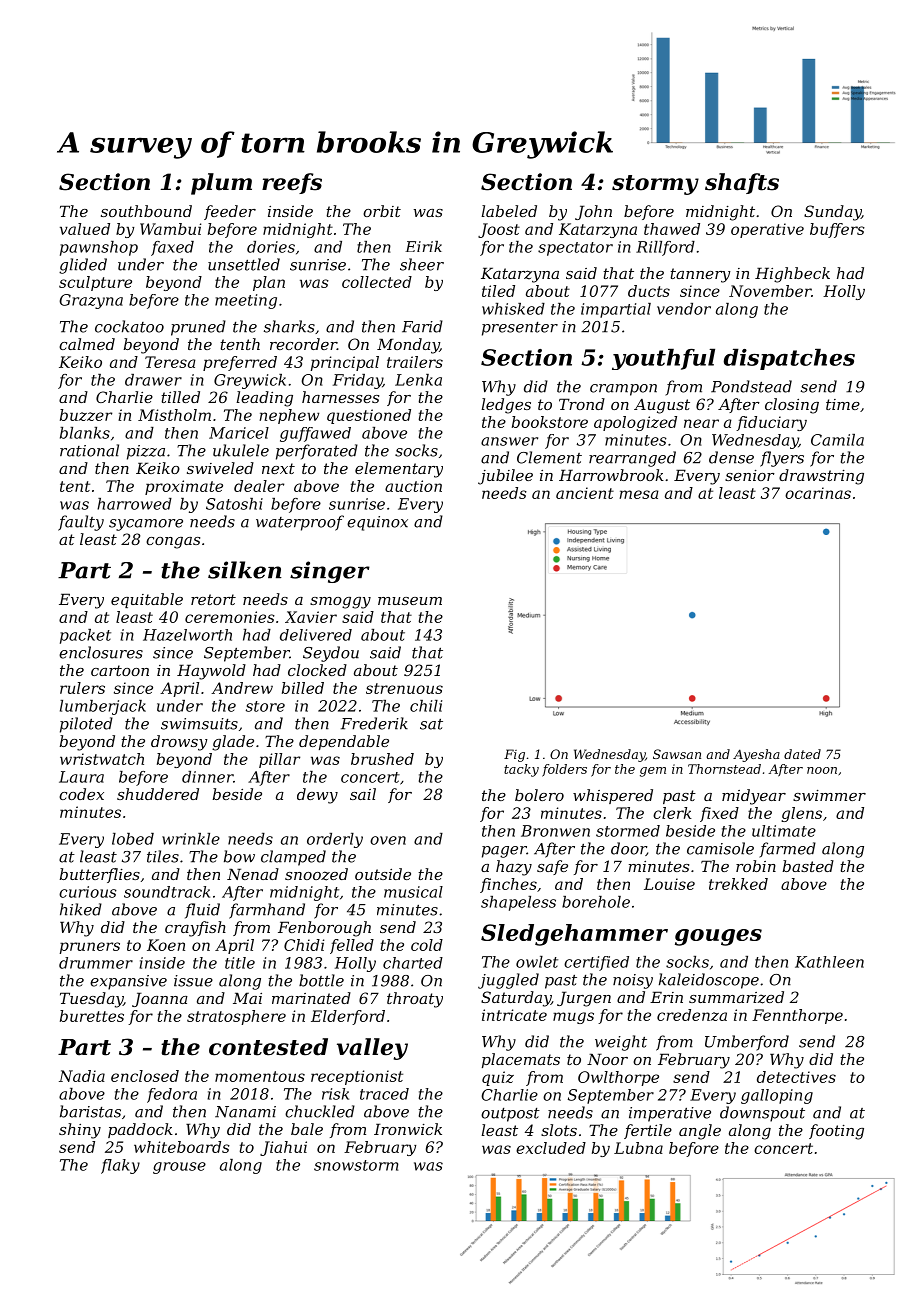 This screenshot has height=1311, width=924. I want to click on mesa, so click(639, 494).
